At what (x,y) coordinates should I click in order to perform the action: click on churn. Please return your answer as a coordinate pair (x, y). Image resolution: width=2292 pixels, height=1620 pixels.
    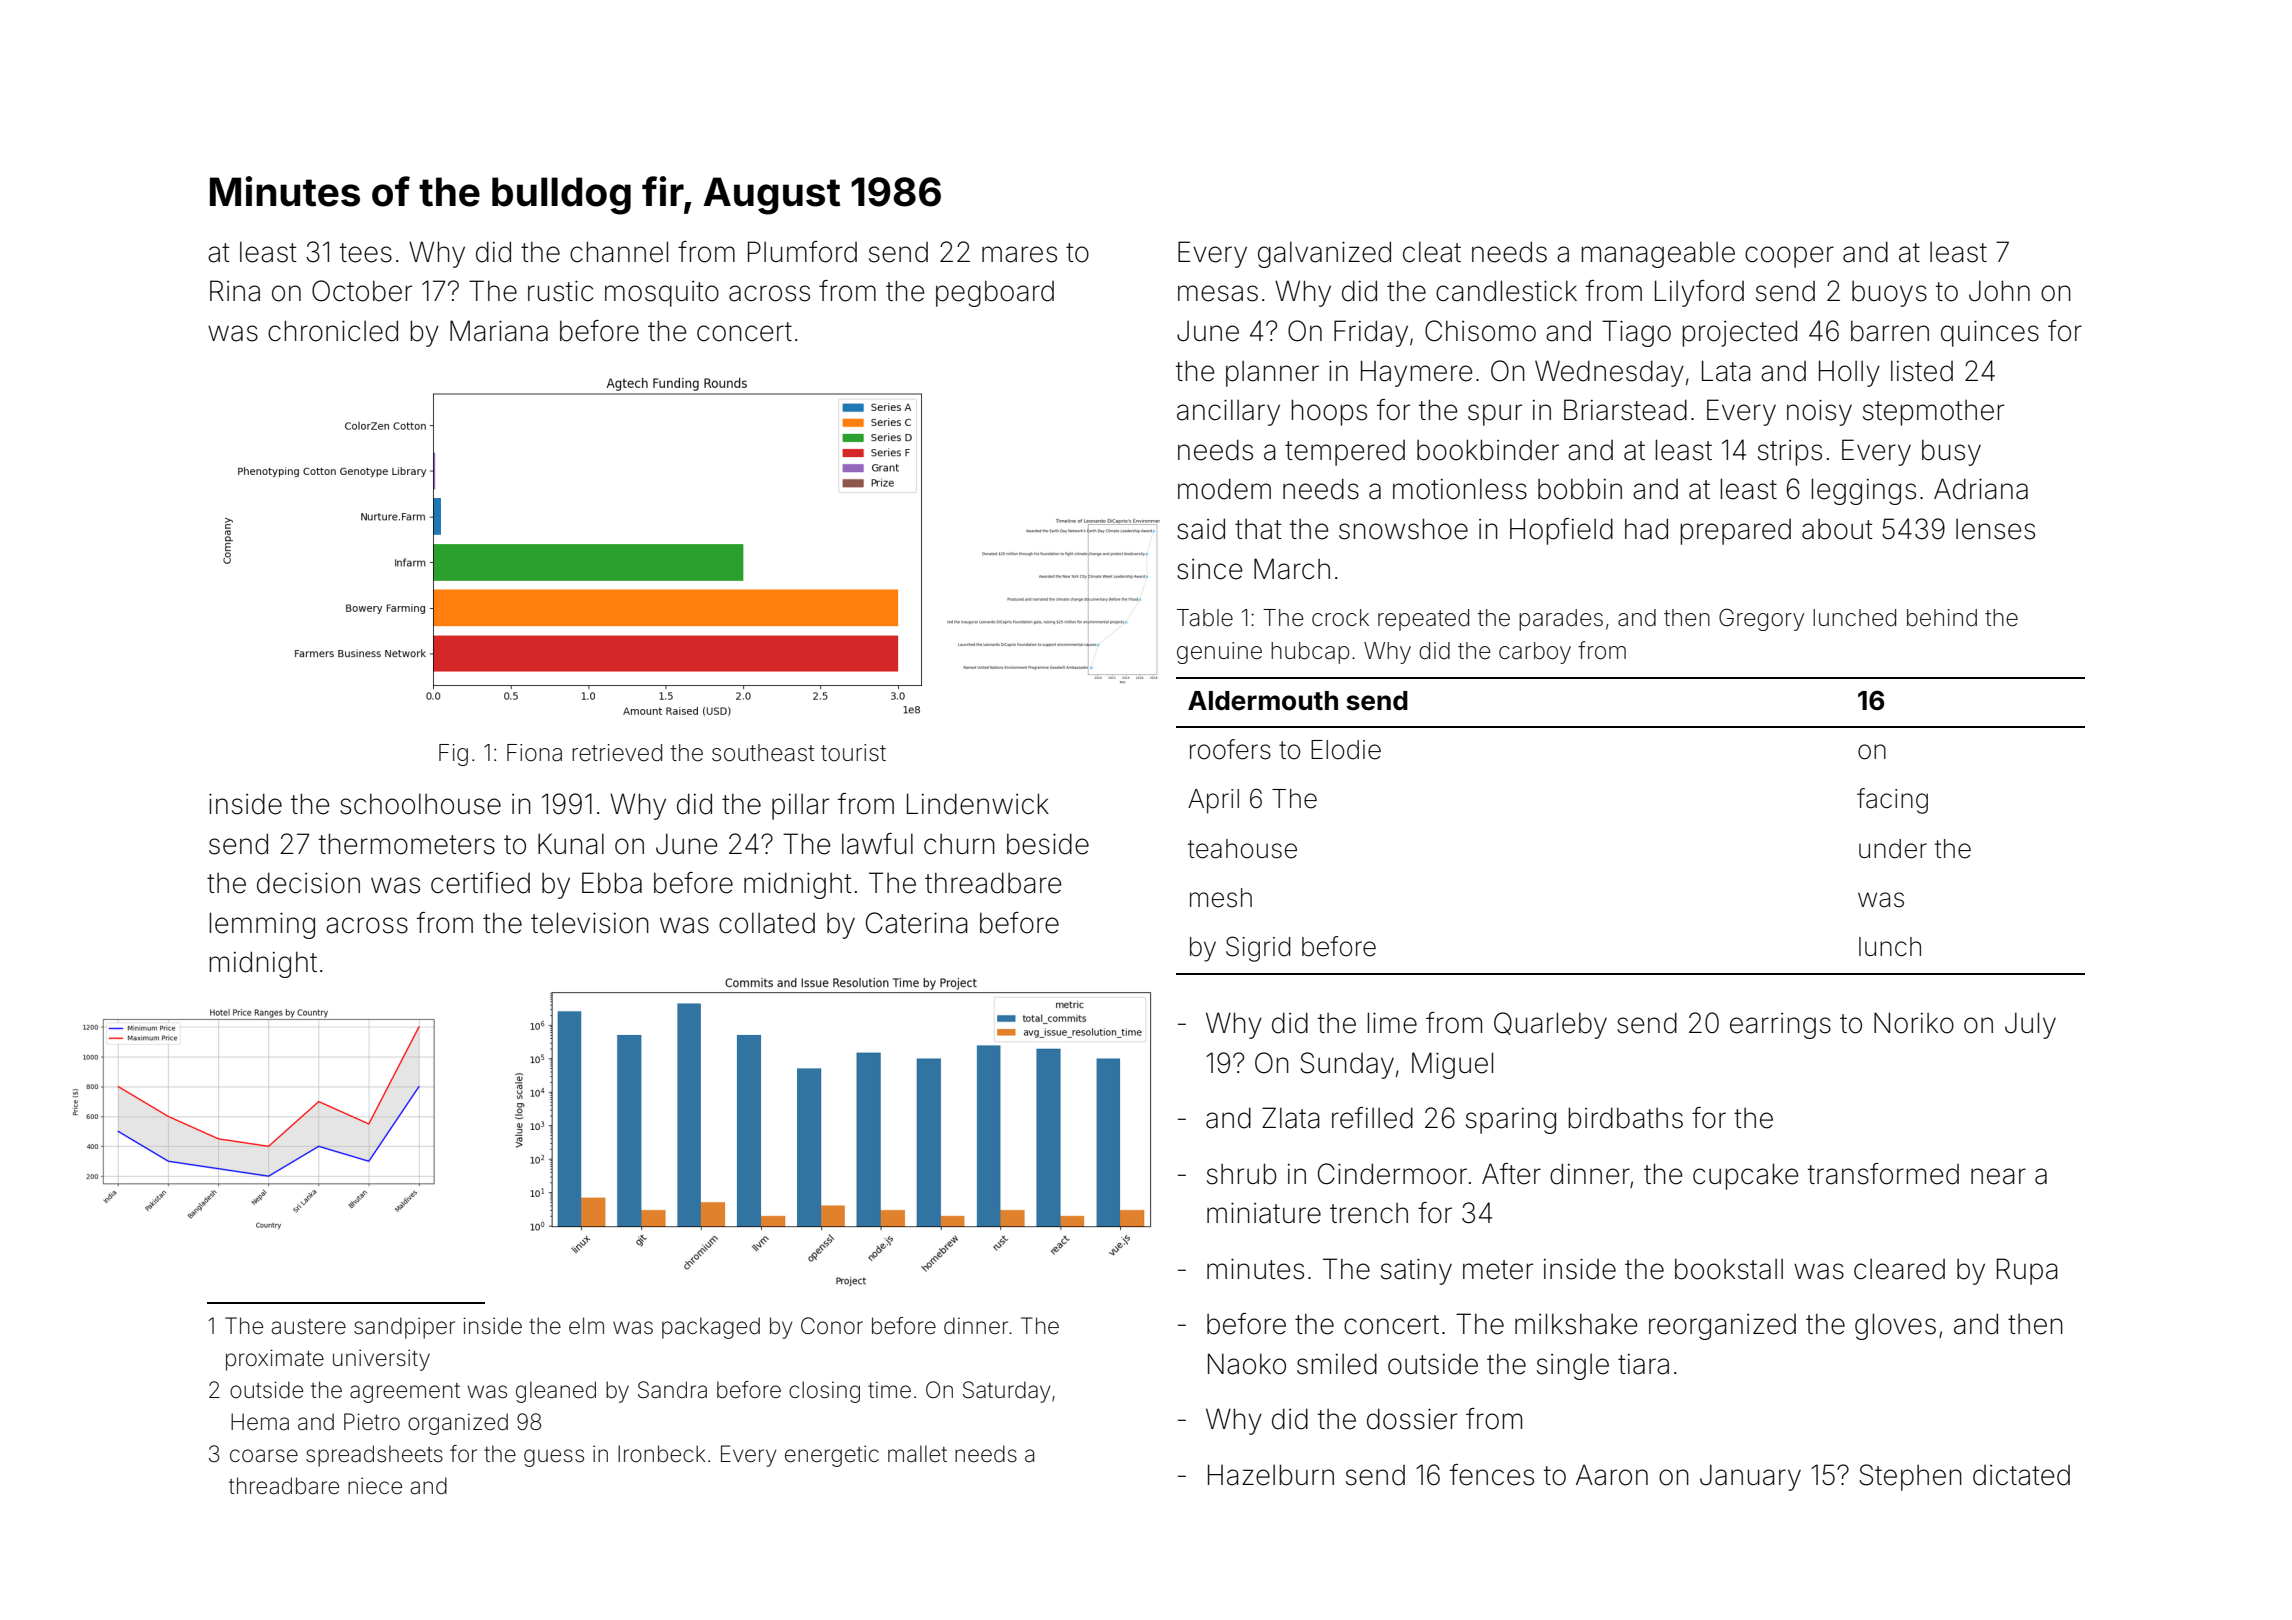
    Looking at the image, I should click on (959, 844).
